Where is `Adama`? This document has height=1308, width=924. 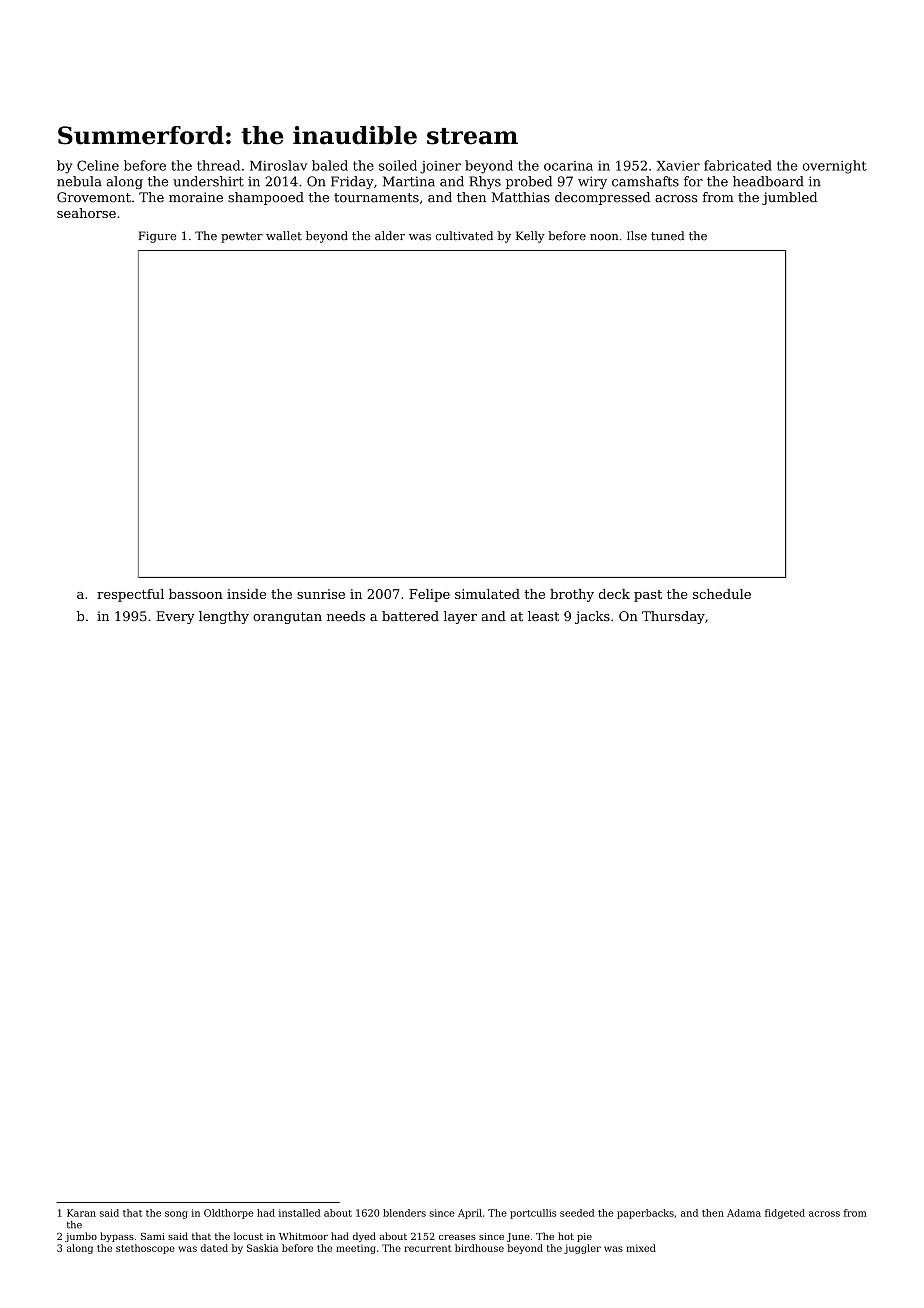
Adama is located at coordinates (744, 1213).
